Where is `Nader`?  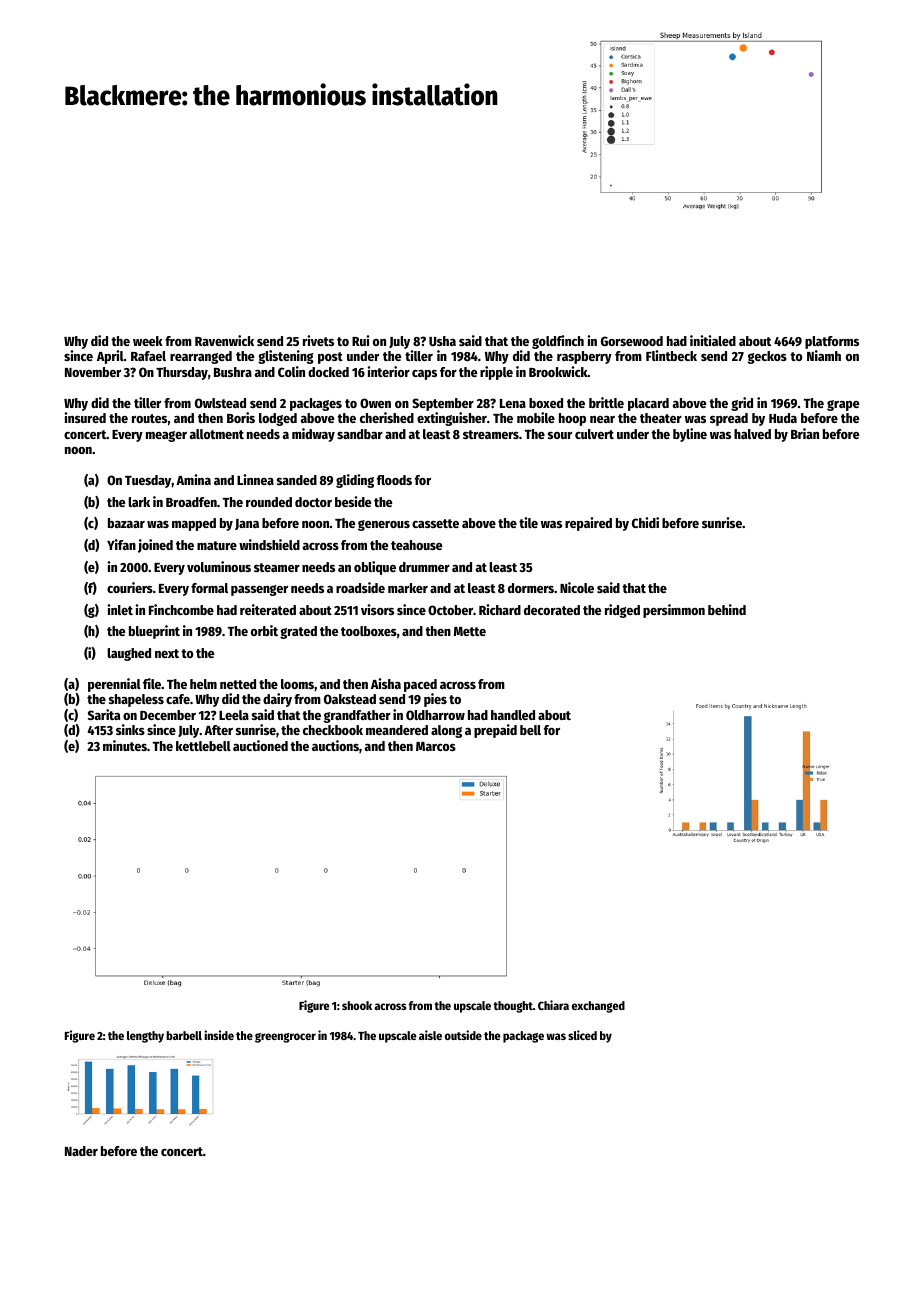 Nader is located at coordinates (81, 1151).
